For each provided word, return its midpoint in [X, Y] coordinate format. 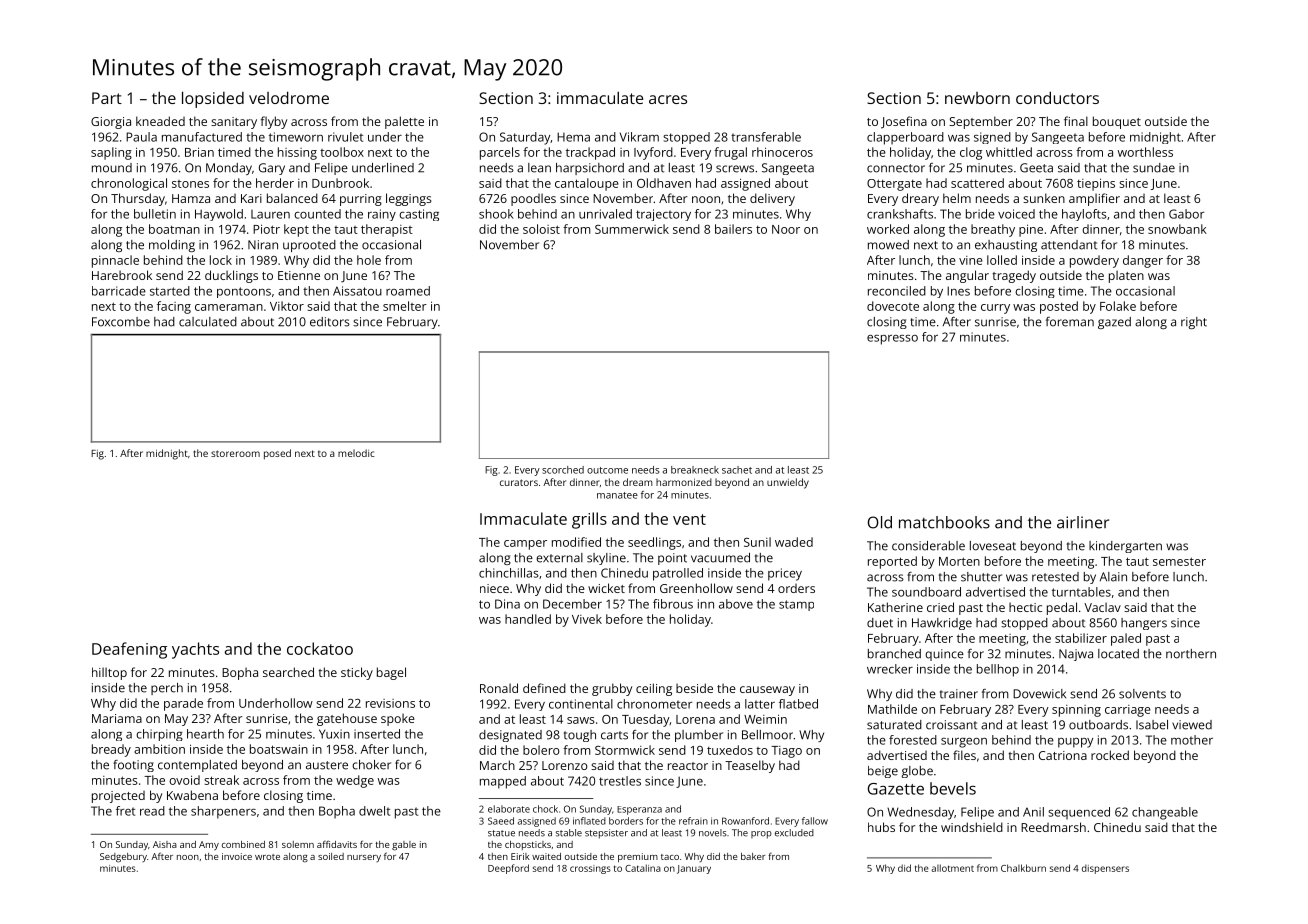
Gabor [1186, 214]
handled [528, 619]
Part [107, 98]
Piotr [266, 229]
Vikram [639, 137]
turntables [1081, 592]
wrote [267, 857]
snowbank [1177, 229]
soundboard [926, 592]
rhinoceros [782, 152]
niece [494, 588]
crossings [590, 869]
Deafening [129, 650]
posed [277, 454]
